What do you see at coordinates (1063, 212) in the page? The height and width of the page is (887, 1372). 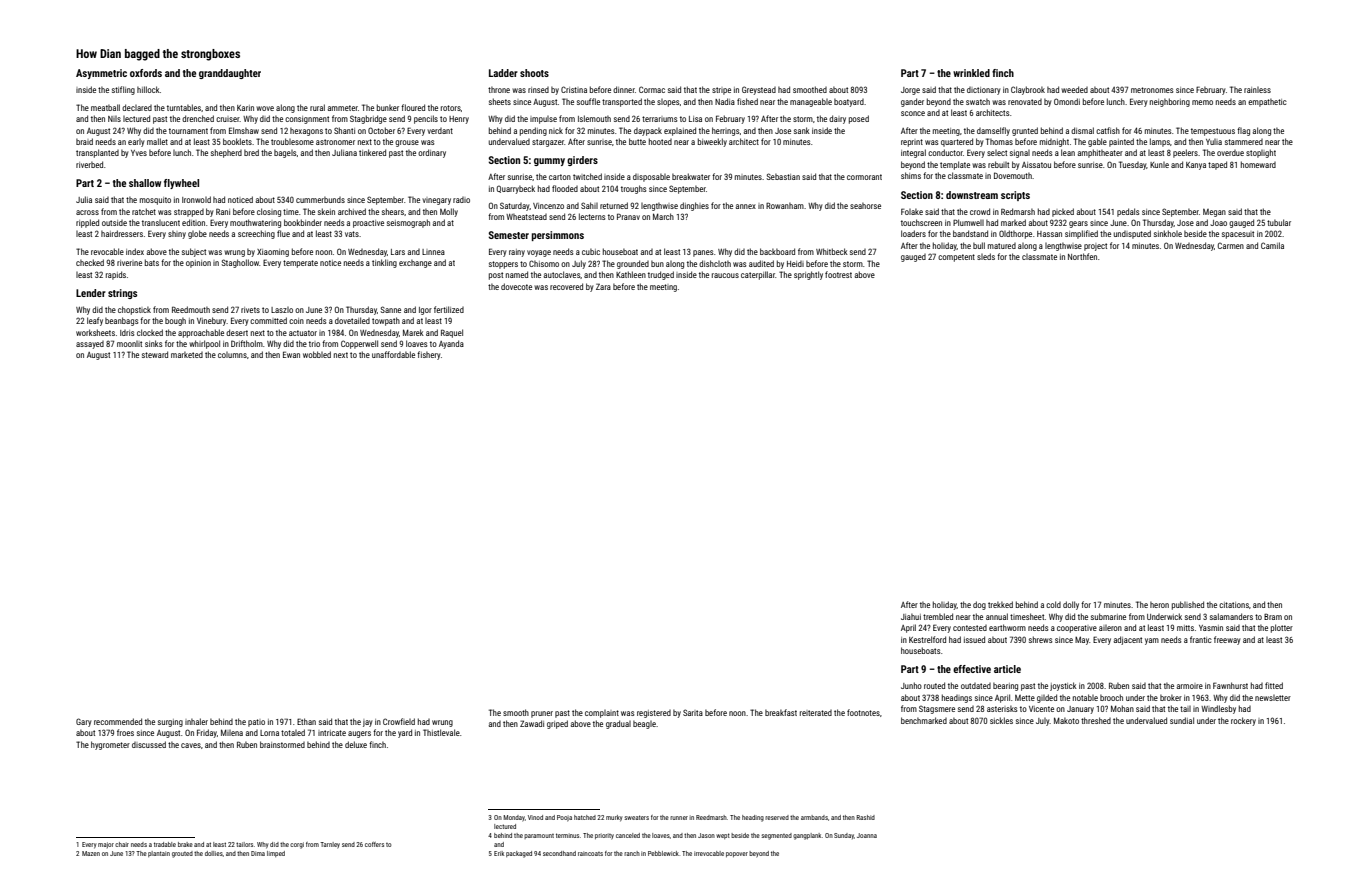 I see `picked` at bounding box center [1063, 212].
